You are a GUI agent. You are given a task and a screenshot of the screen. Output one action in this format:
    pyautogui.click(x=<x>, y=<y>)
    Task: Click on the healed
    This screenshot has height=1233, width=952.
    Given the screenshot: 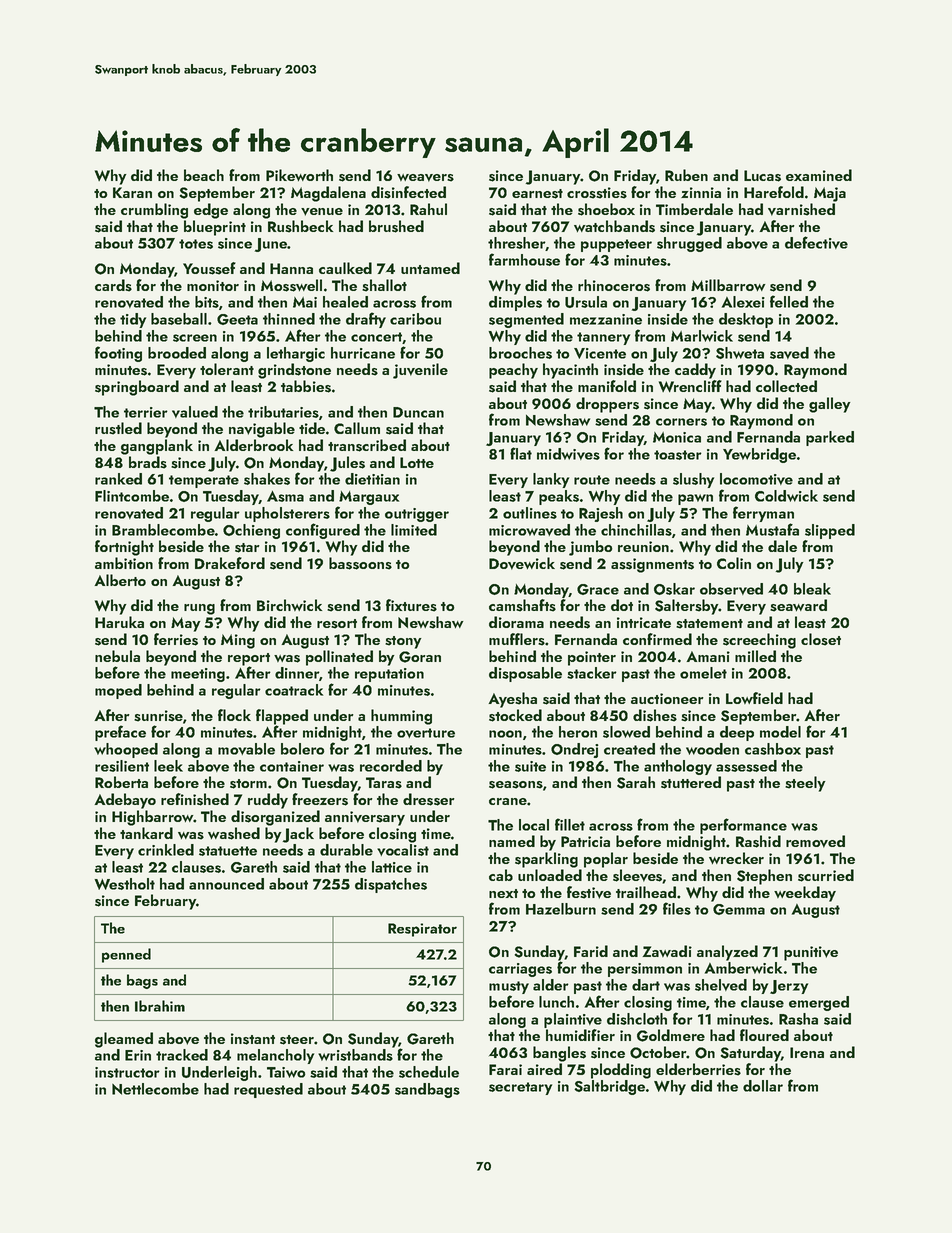 What is the action you would take?
    pyautogui.click(x=345, y=302)
